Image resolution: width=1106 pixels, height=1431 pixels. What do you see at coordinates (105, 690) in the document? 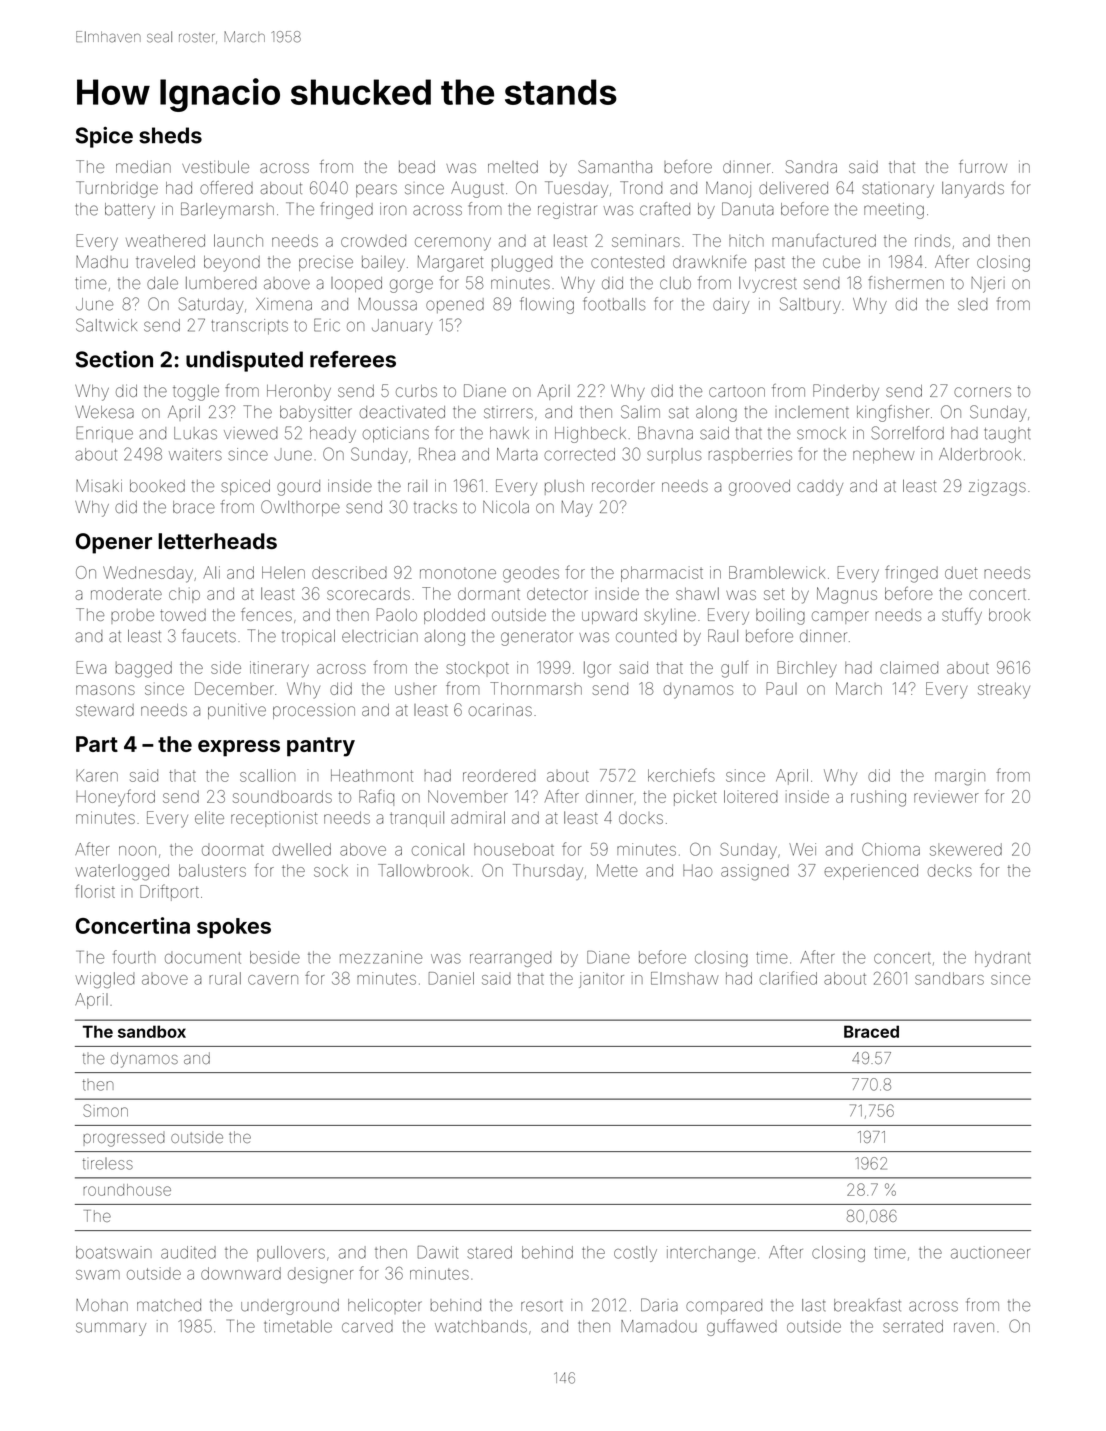
I see `masons` at bounding box center [105, 690].
